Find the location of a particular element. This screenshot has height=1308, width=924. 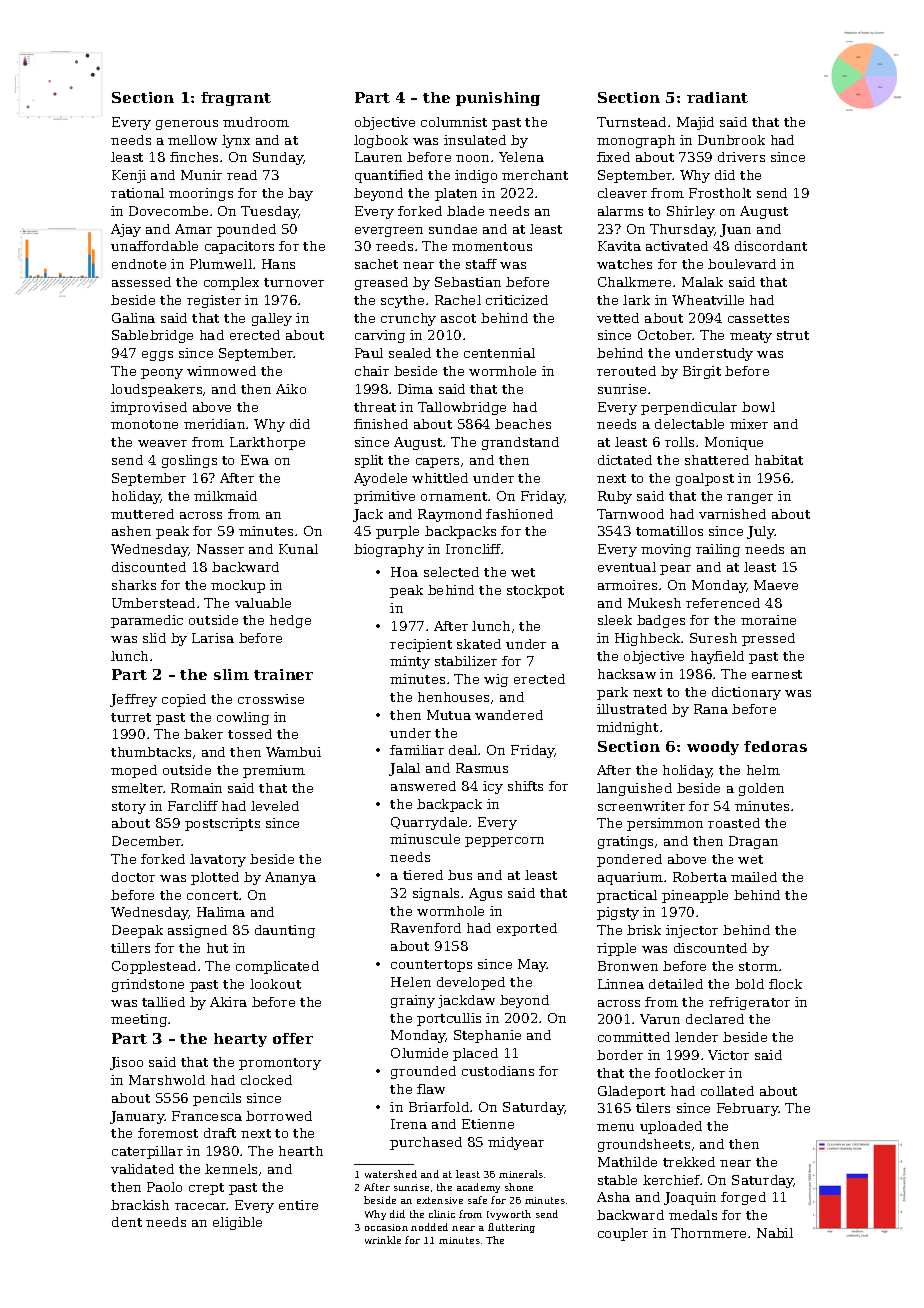

insulated is located at coordinates (475, 140).
